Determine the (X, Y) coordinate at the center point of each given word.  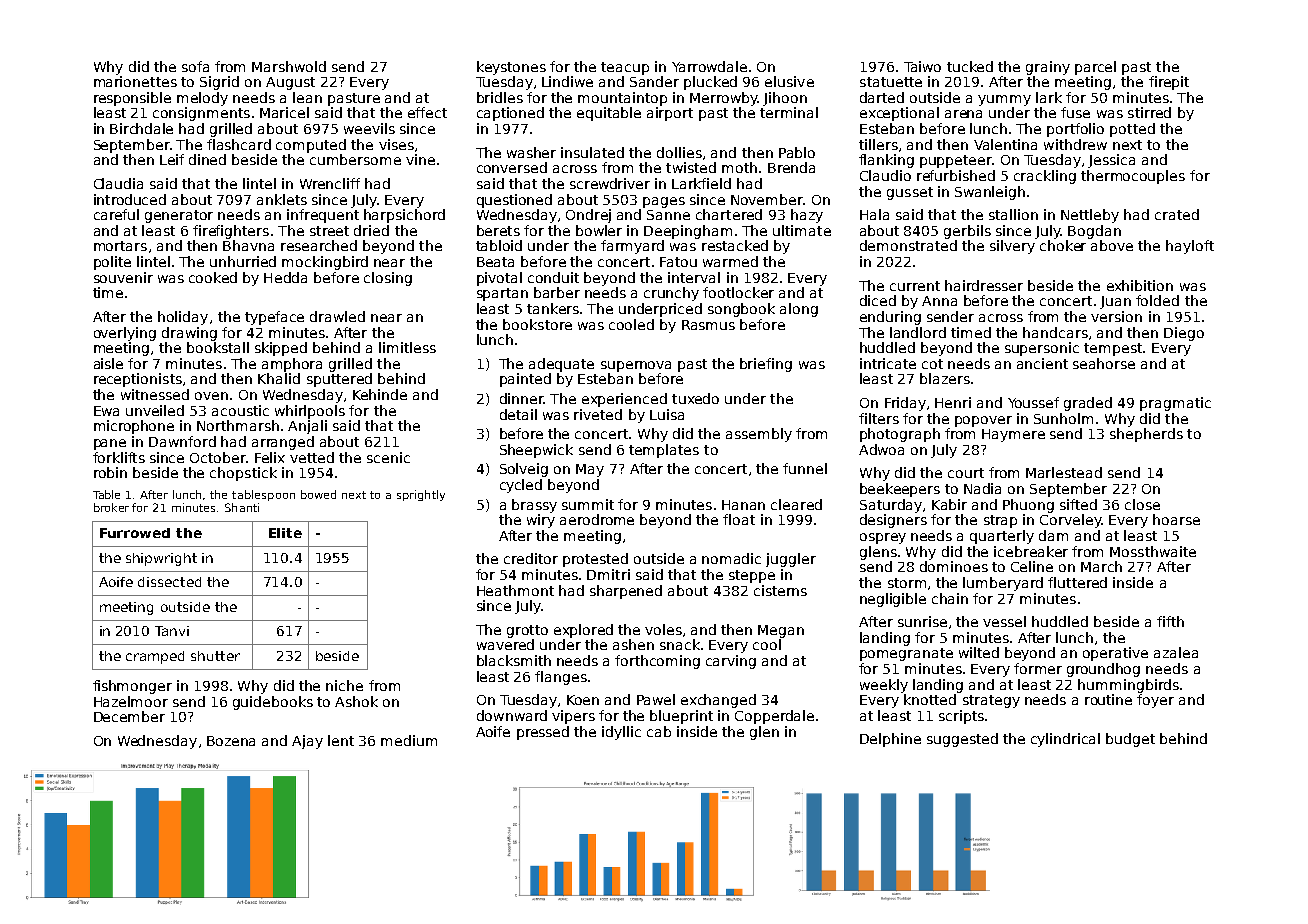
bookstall (218, 347)
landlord (918, 332)
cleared (796, 504)
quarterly (1002, 537)
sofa (195, 66)
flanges (561, 678)
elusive (789, 81)
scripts (961, 717)
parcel (1095, 68)
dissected (169, 582)
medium (409, 740)
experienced (624, 400)
